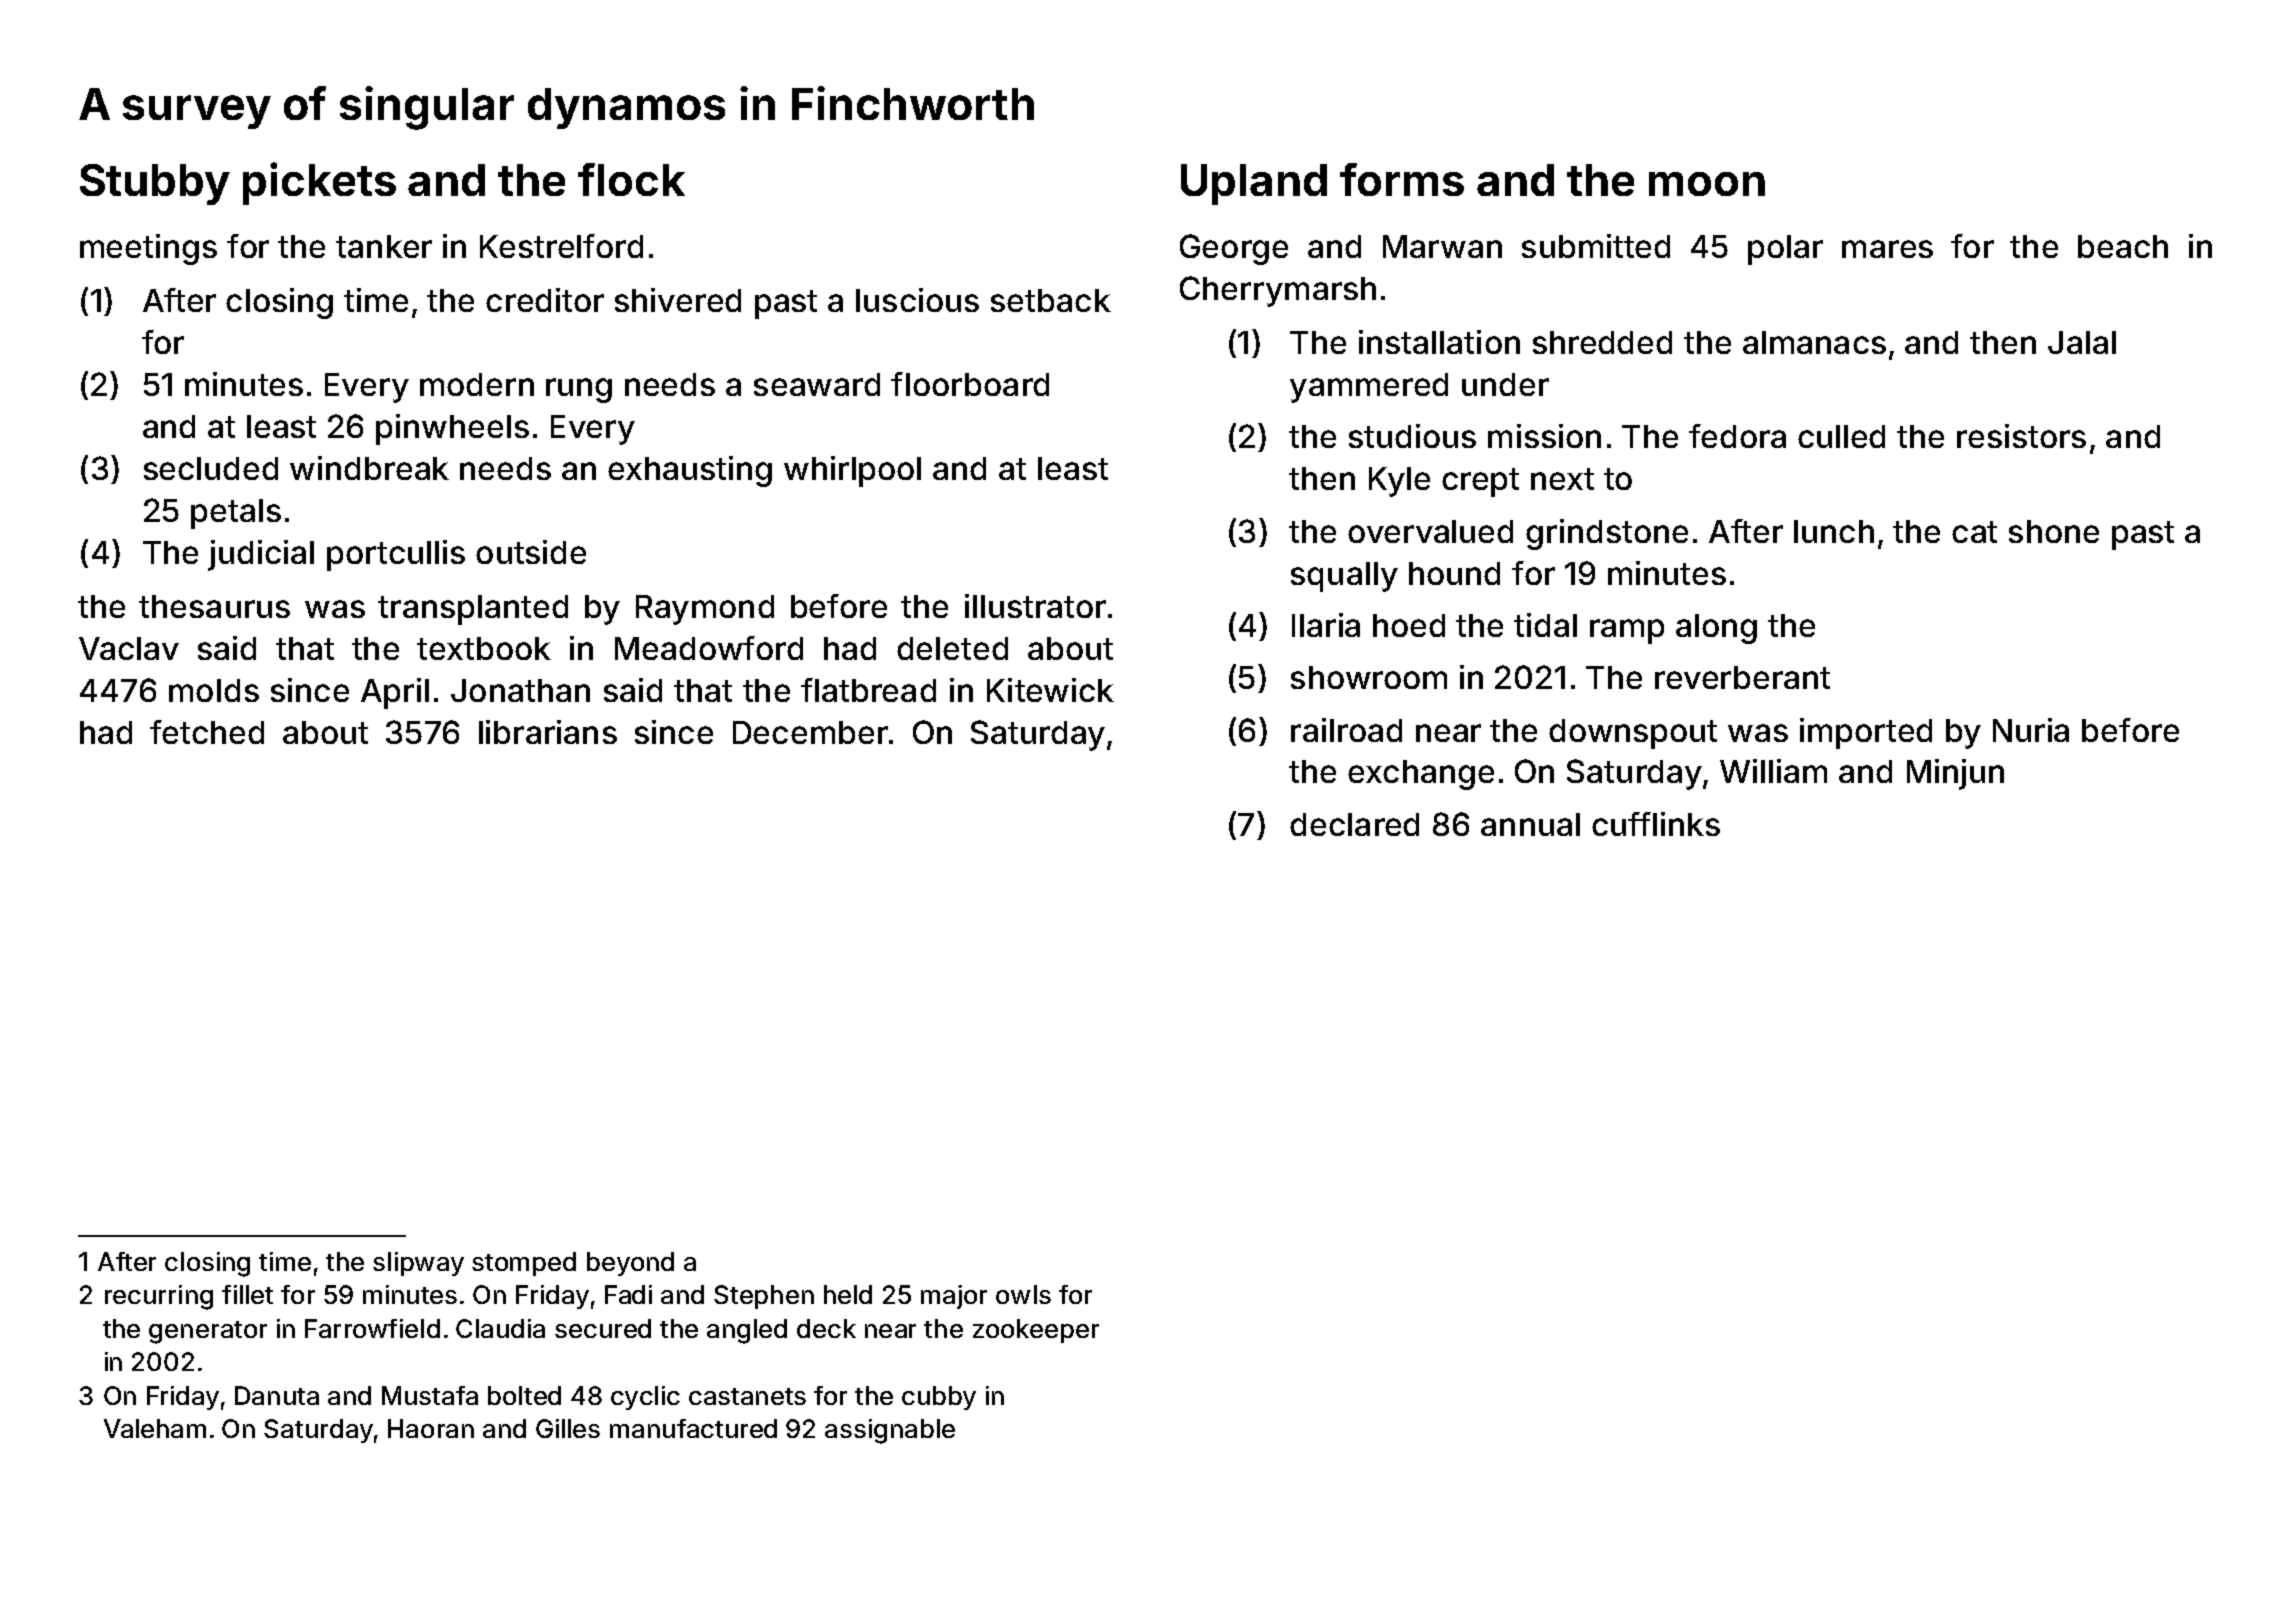 Image resolution: width=2292 pixels, height=1620 pixels. What do you see at coordinates (395, 693) in the image?
I see `April` at bounding box center [395, 693].
